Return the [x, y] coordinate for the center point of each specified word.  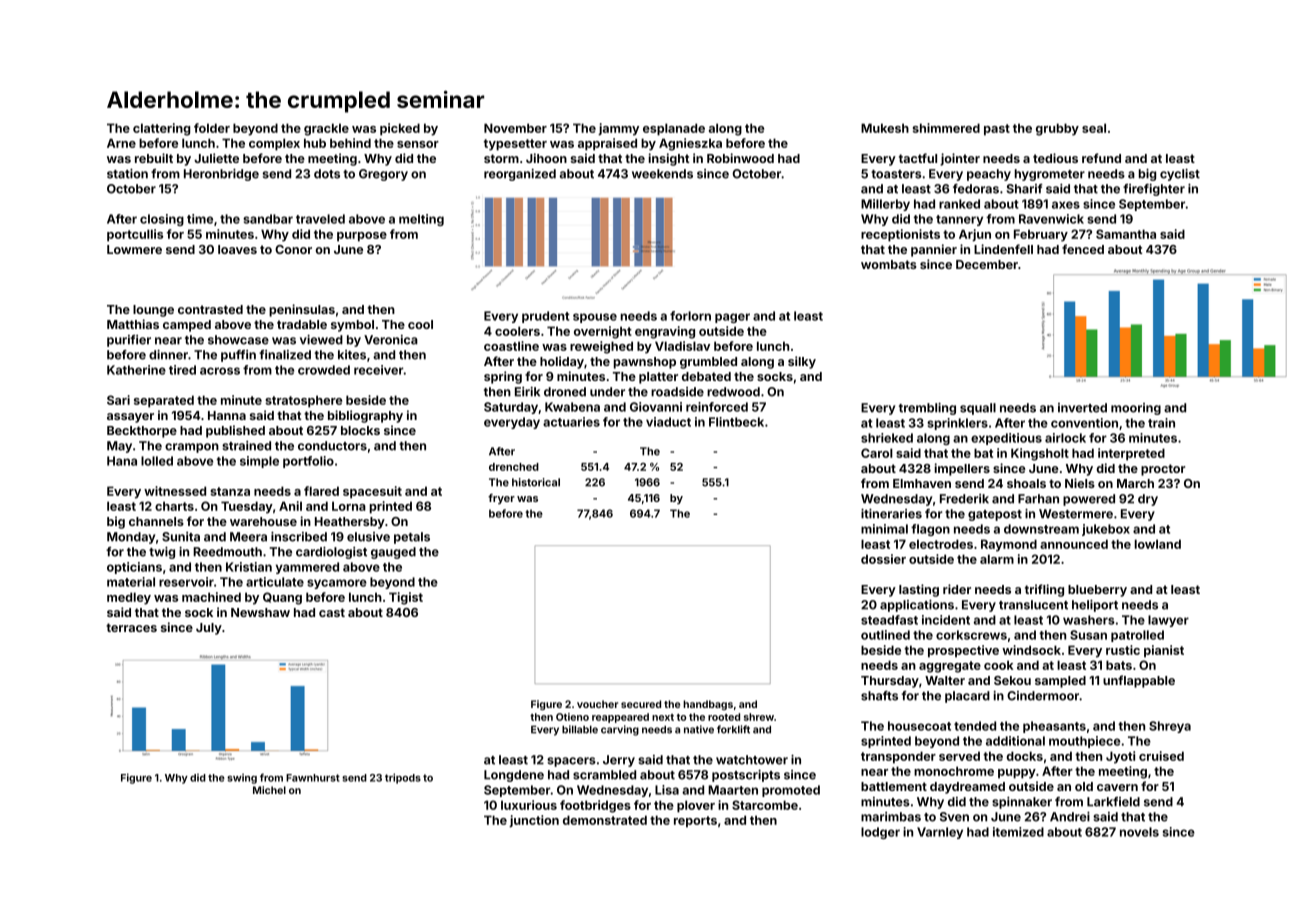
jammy [618, 129]
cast [332, 612]
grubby [1057, 129]
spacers [571, 762]
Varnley [940, 833]
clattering [161, 129]
